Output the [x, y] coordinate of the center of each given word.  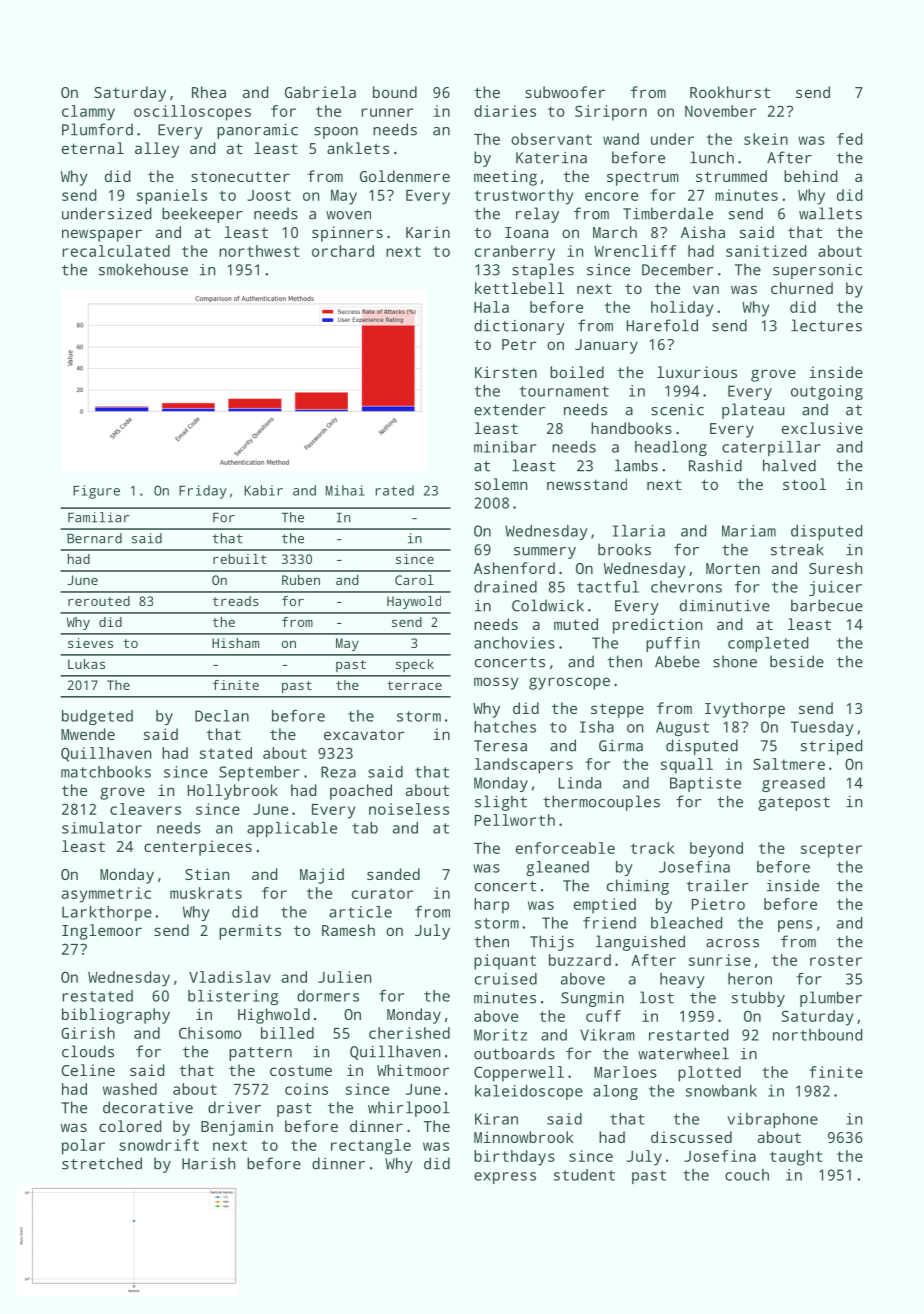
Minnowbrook [524, 1137]
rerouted [99, 601]
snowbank [721, 1091]
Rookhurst [730, 92]
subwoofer [565, 92]
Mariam [749, 531]
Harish [208, 1163]
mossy [496, 683]
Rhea [209, 92]
